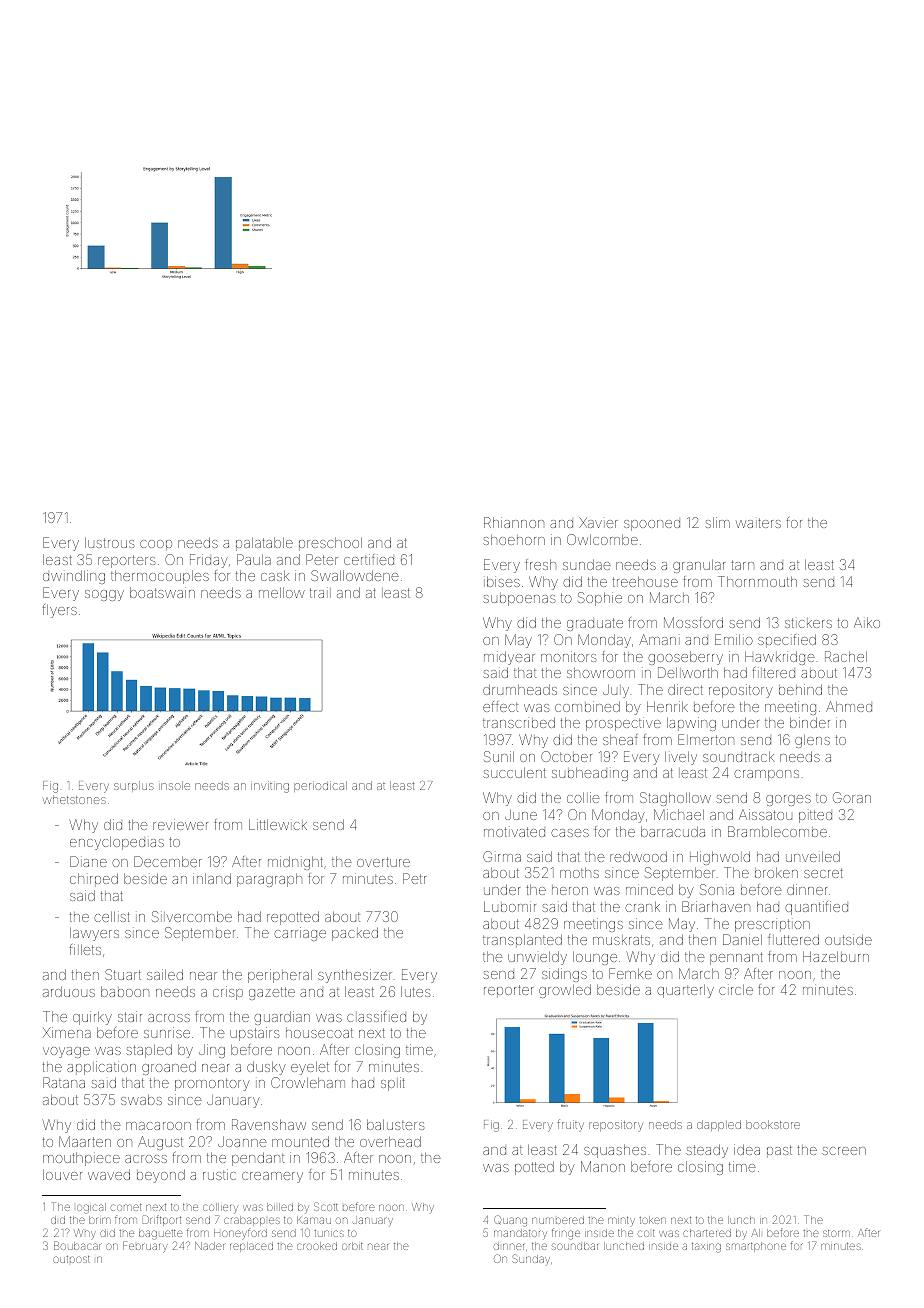  Describe the element at coordinates (280, 976) in the screenshot. I see `peripheral` at that location.
